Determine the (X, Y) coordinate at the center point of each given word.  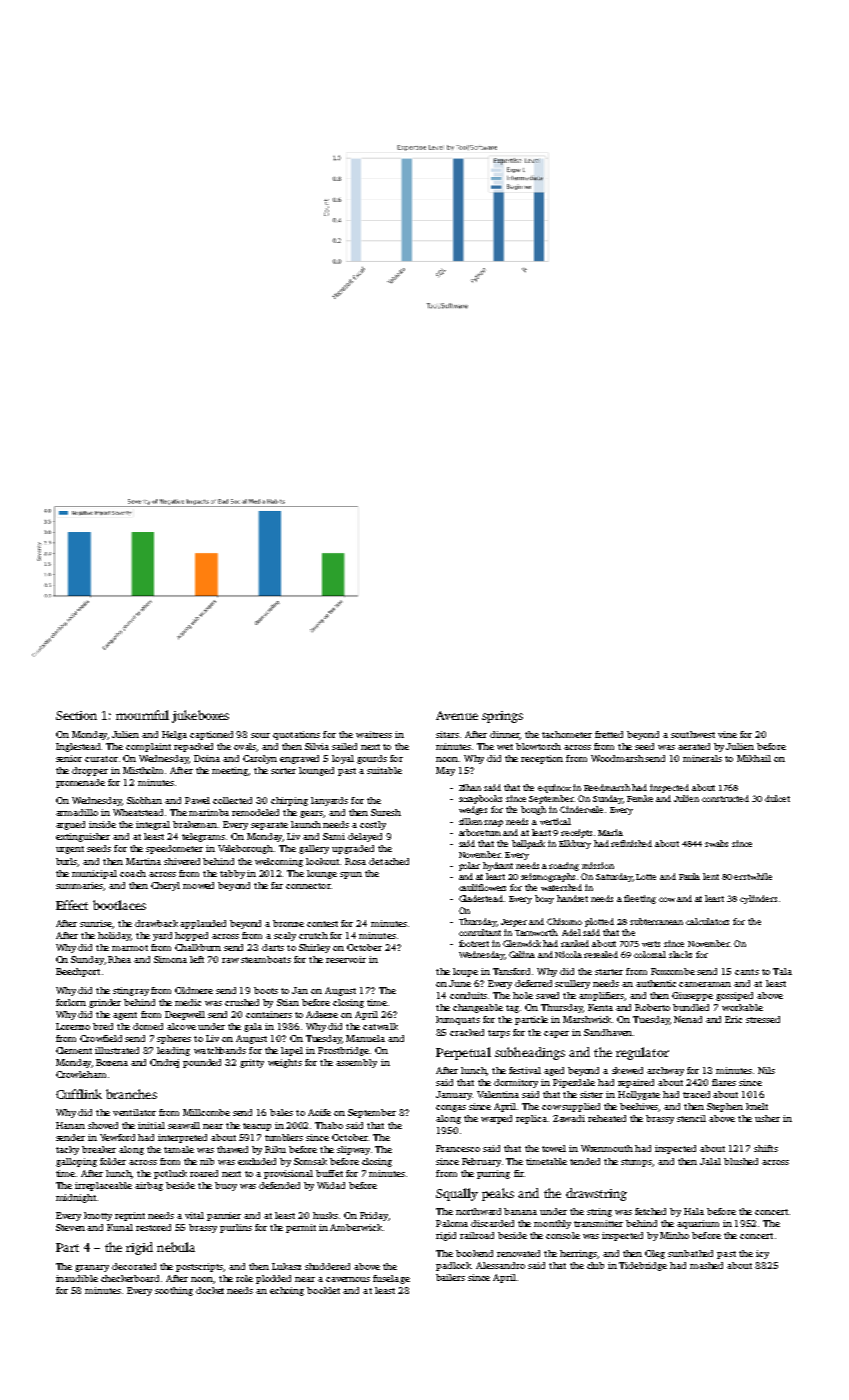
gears (311, 814)
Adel (571, 932)
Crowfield (101, 1038)
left (197, 959)
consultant (480, 932)
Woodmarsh (617, 758)
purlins (236, 1228)
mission (598, 865)
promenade (80, 783)
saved (547, 995)
